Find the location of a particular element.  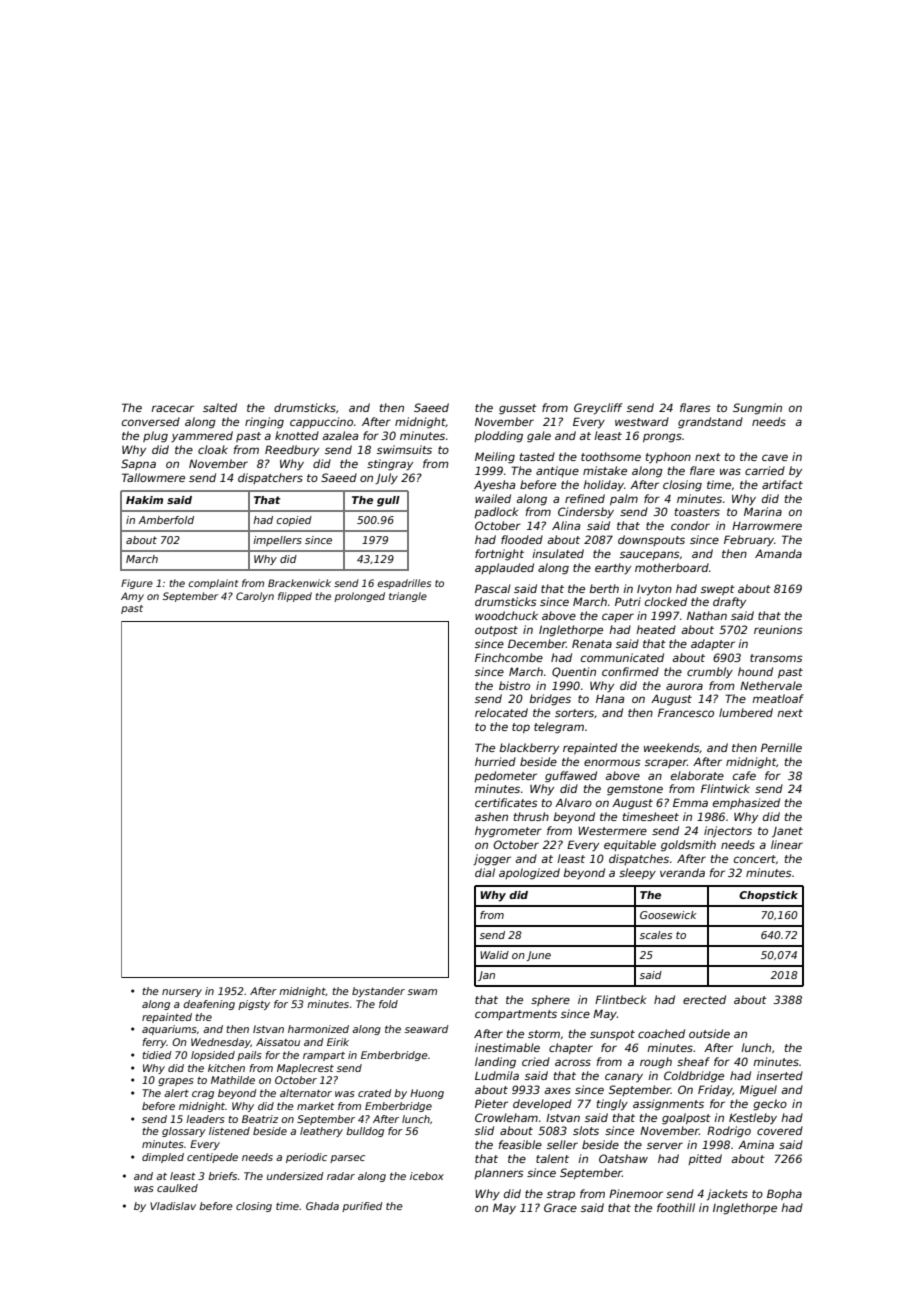

pedometer is located at coordinates (505, 776).
